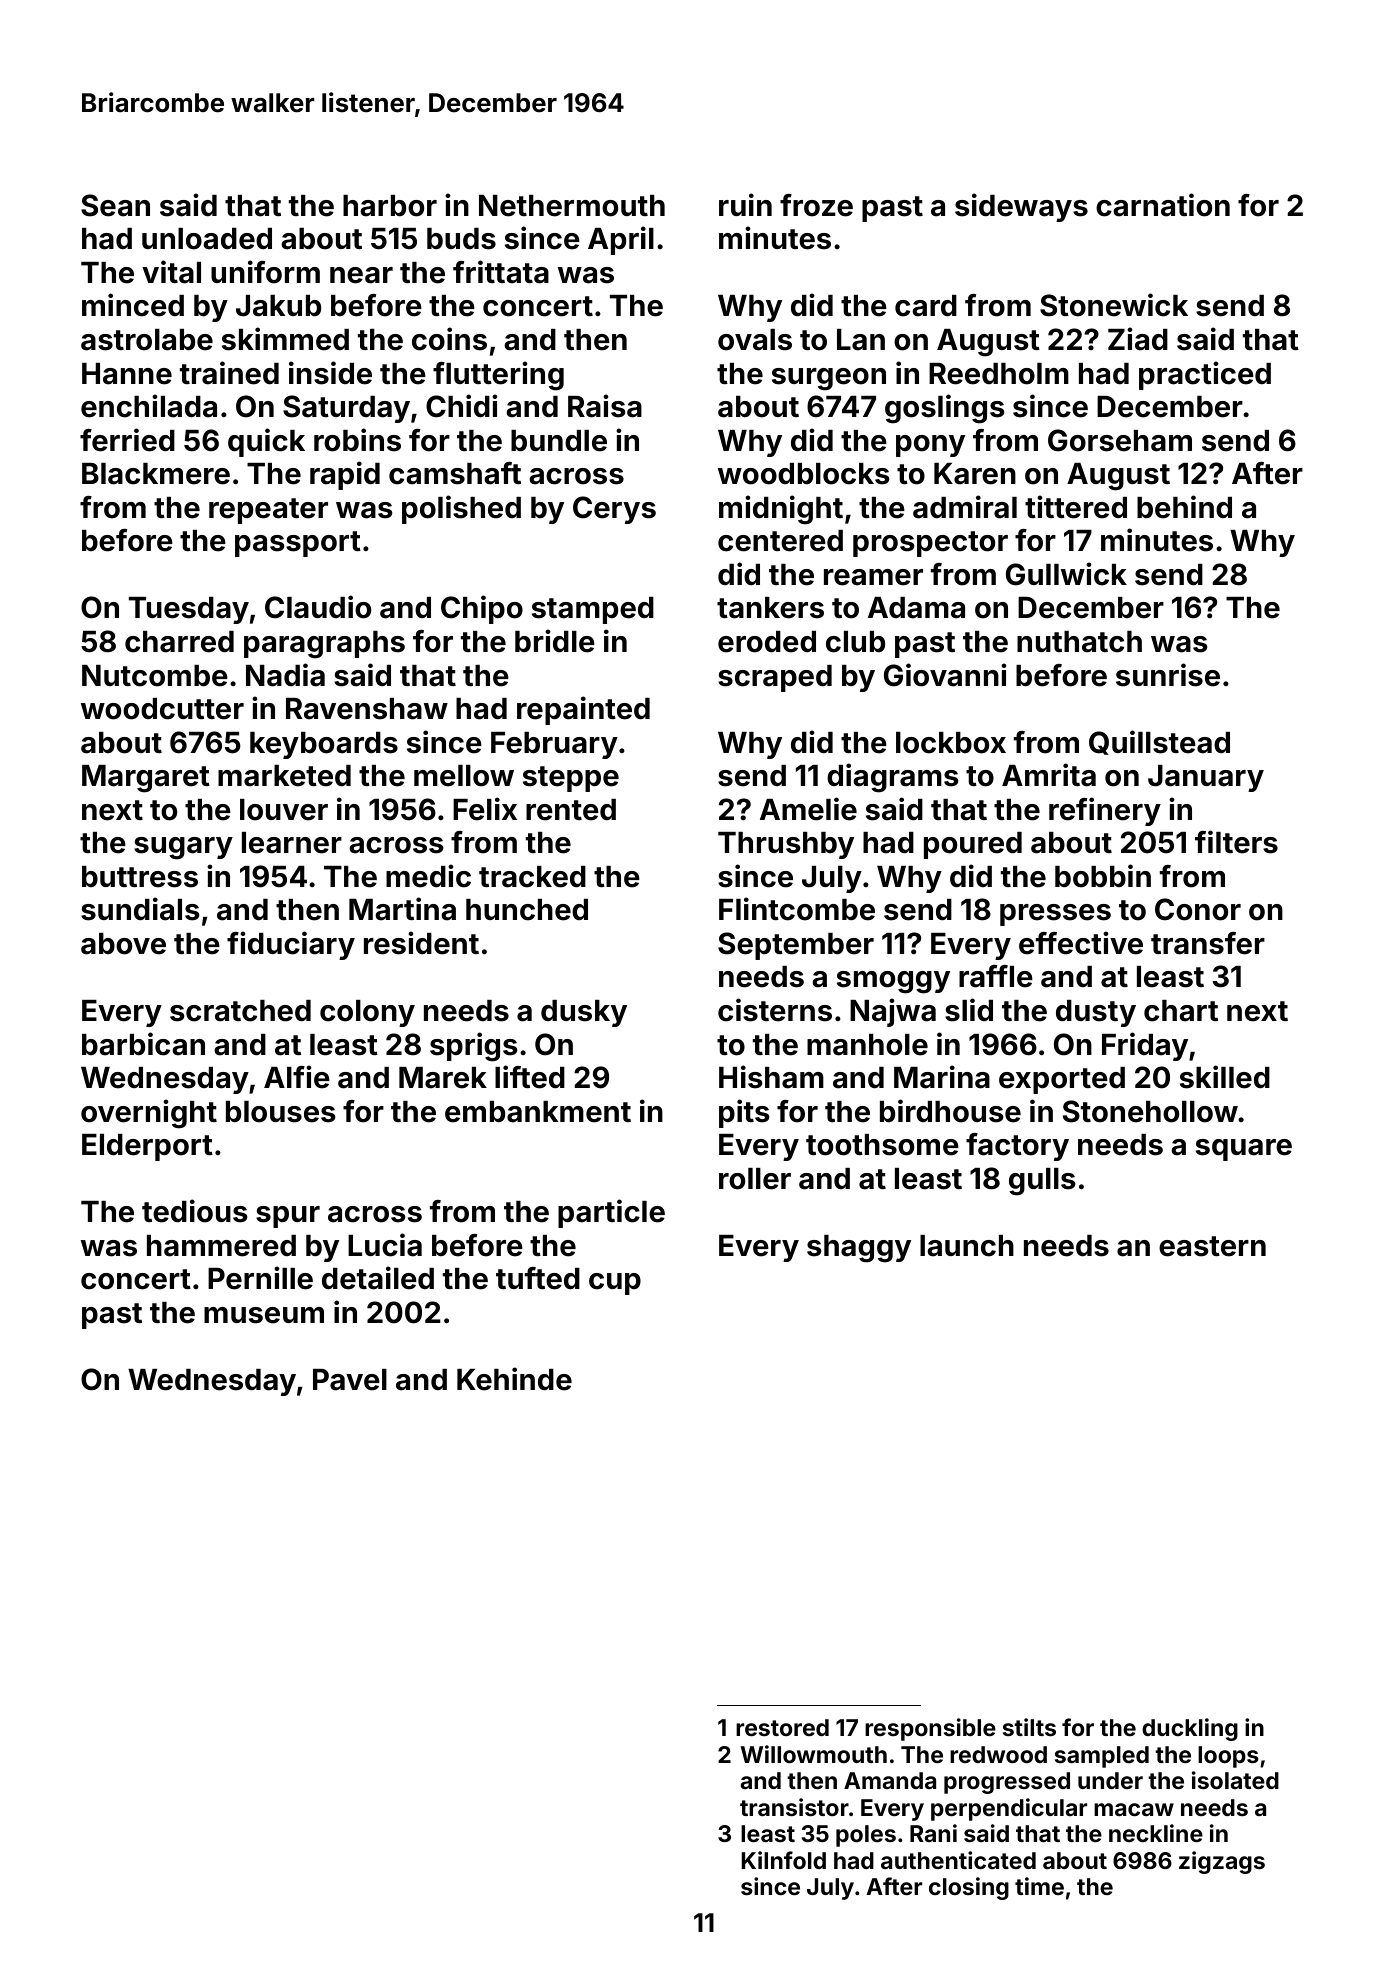 Image resolution: width=1386 pixels, height=1969 pixels. I want to click on sunrise, so click(1168, 675).
